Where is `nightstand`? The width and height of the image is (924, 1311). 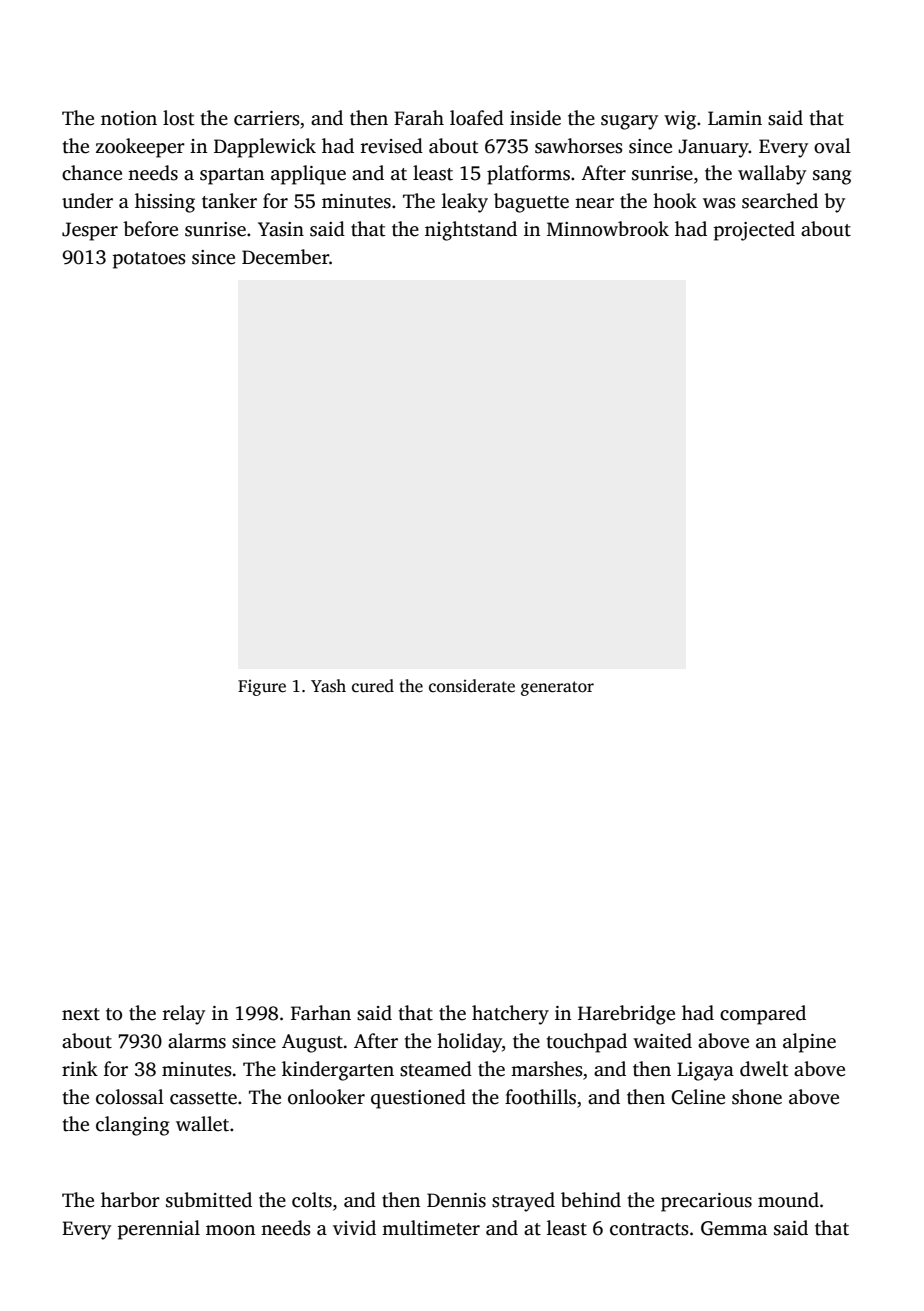 nightstand is located at coordinates (471, 231).
